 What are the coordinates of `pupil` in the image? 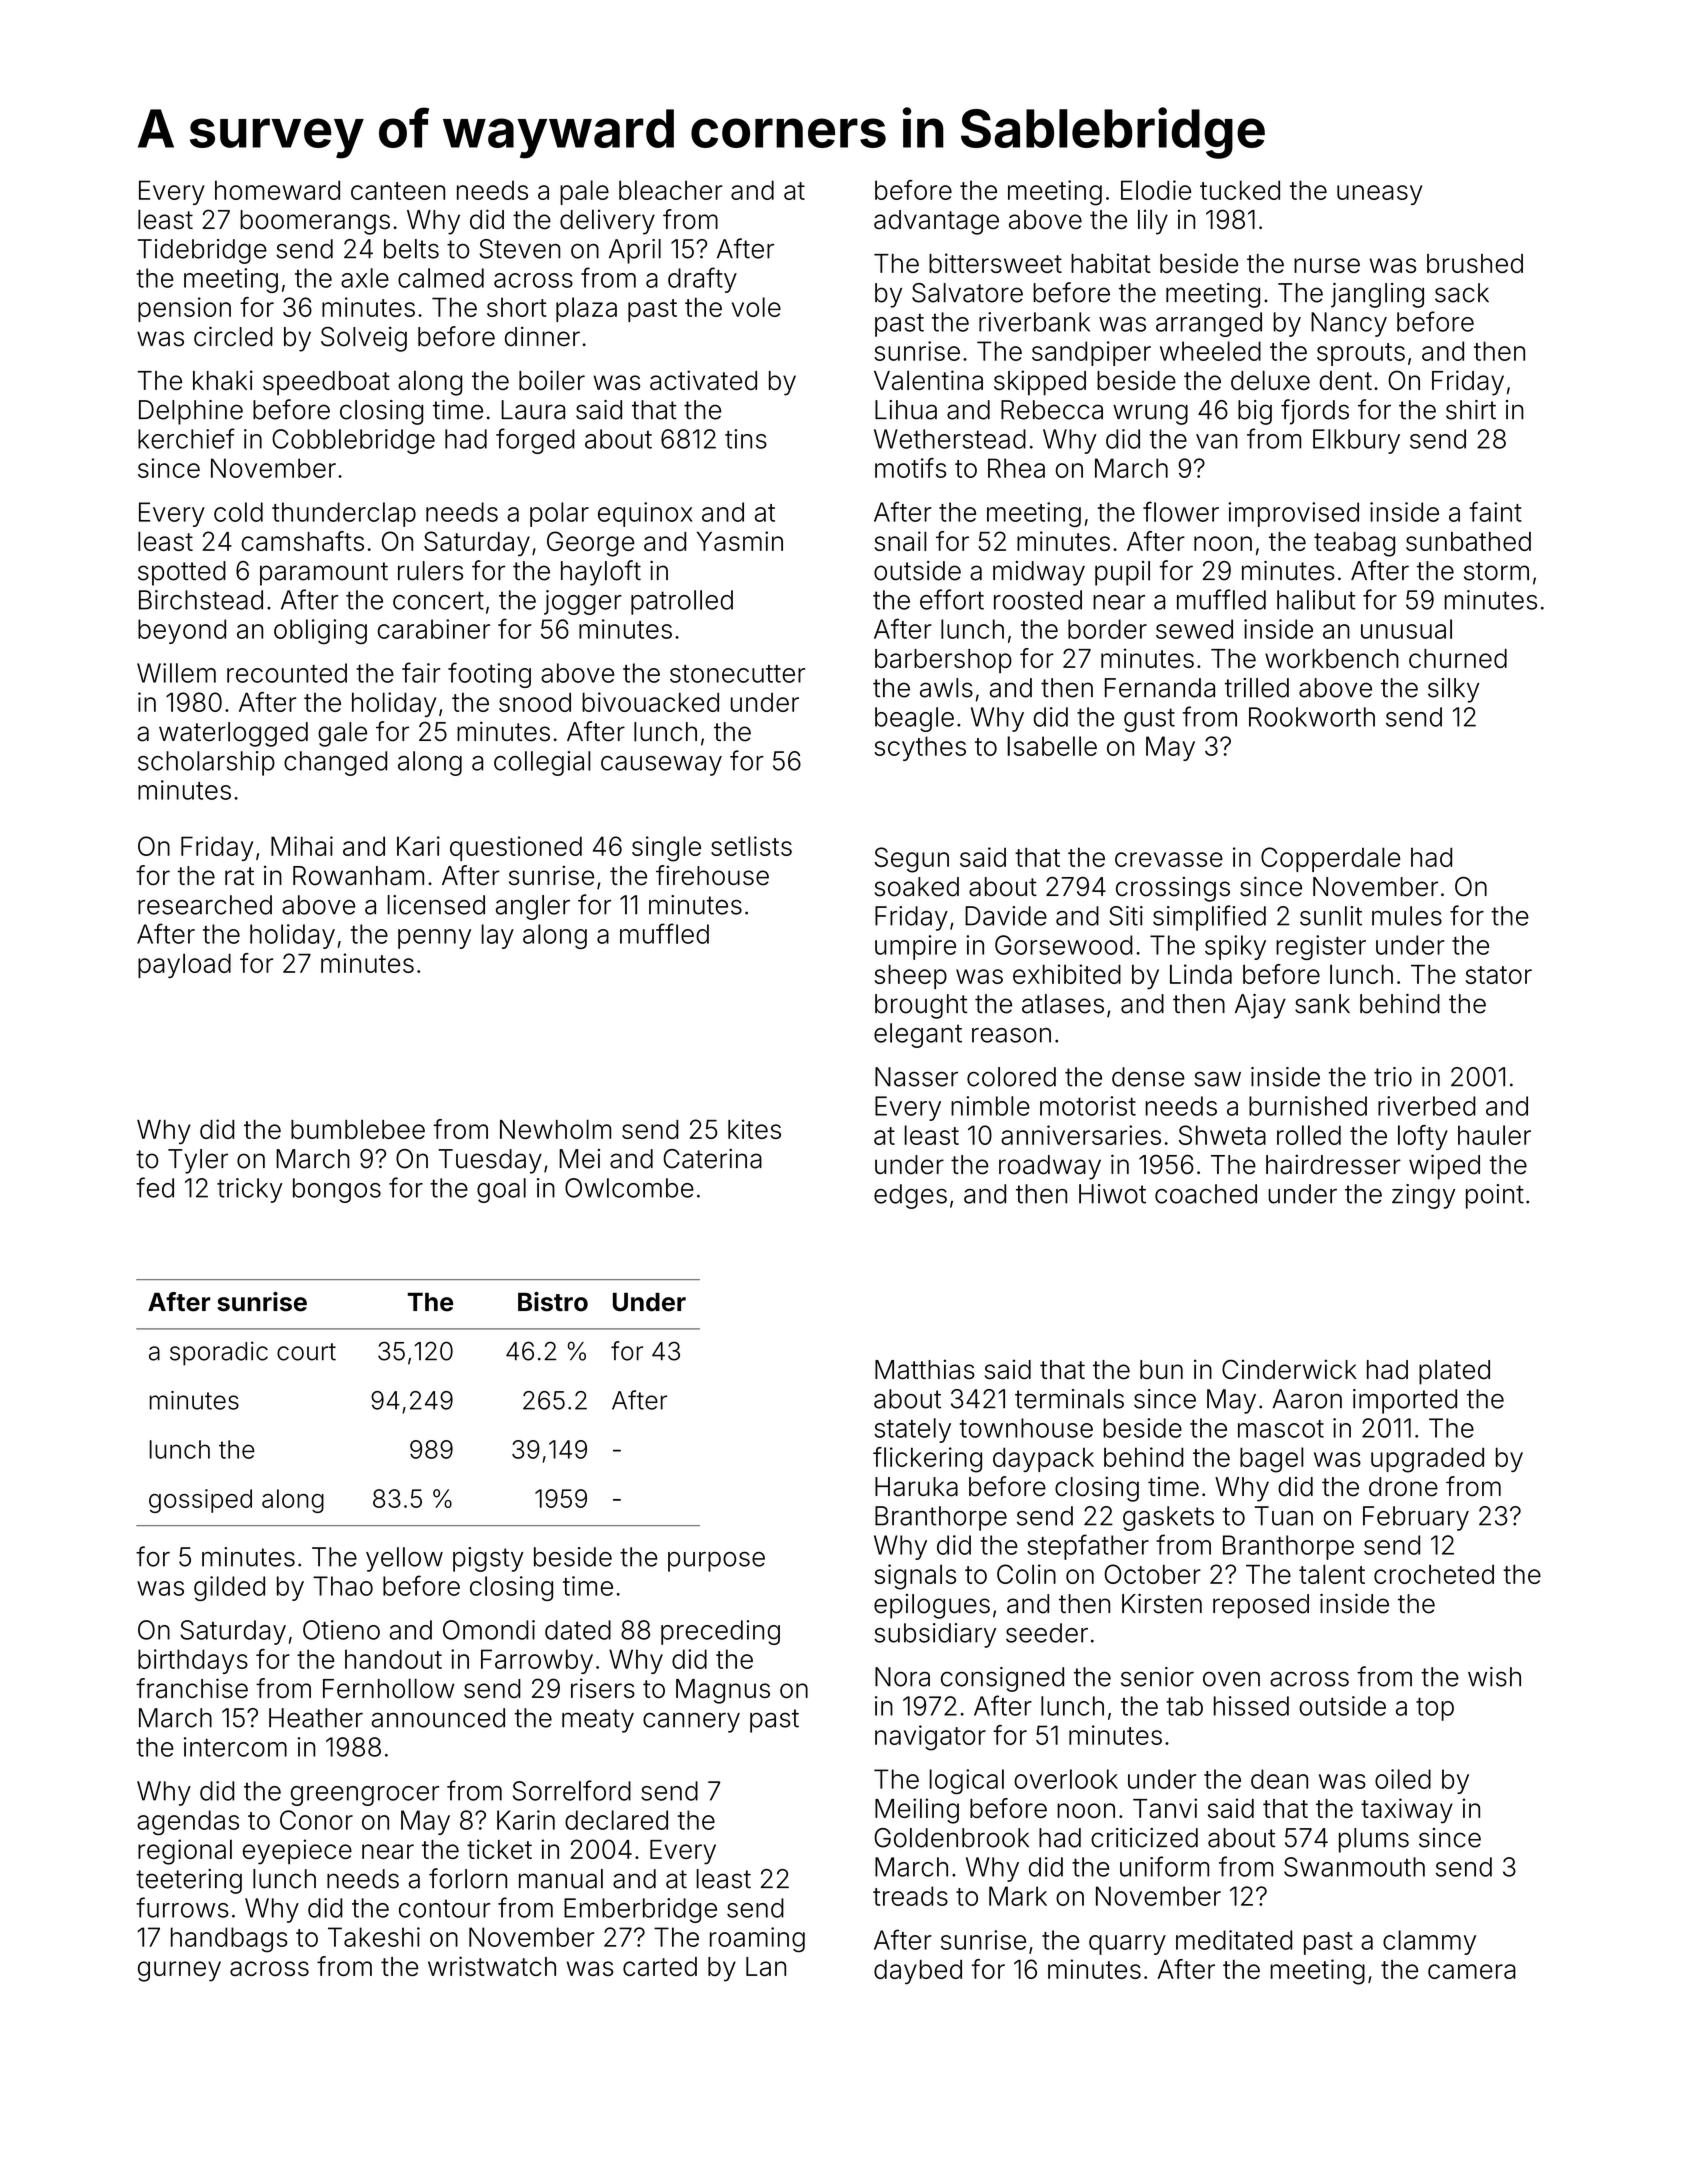 It's located at (1122, 573).
